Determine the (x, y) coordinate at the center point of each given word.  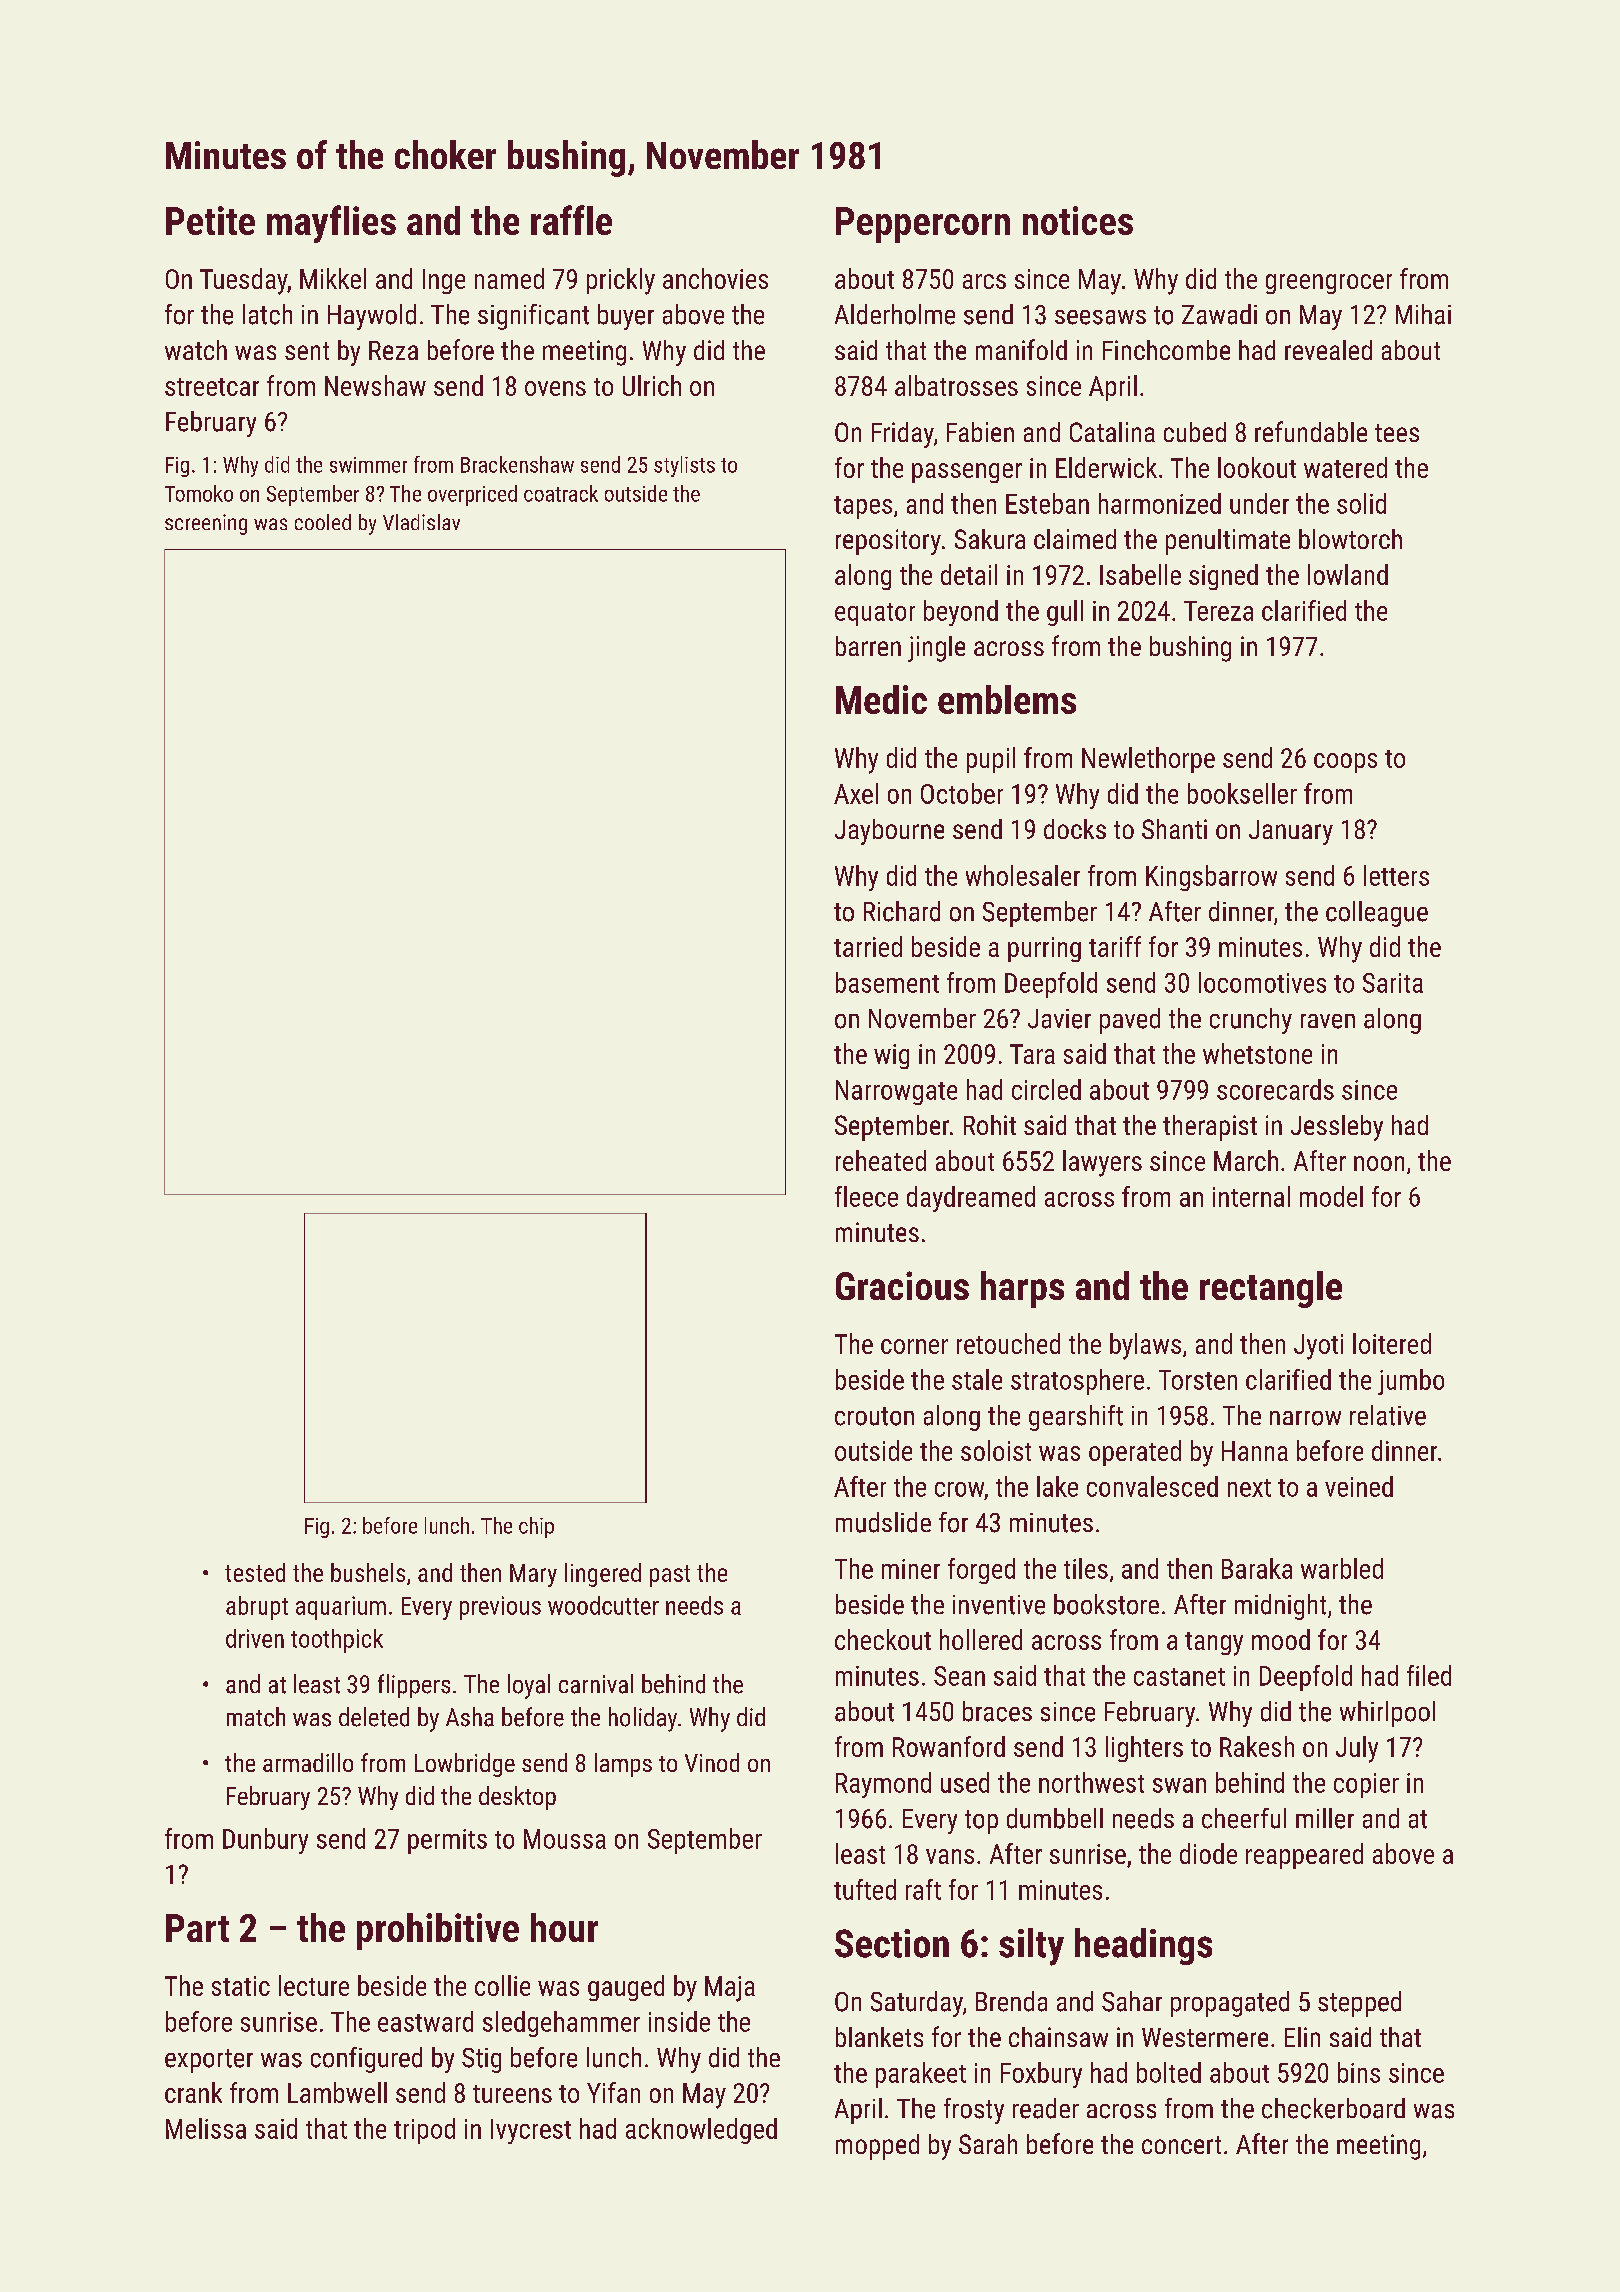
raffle (571, 220)
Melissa (206, 2128)
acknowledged (701, 2131)
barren (868, 646)
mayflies (331, 224)
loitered (1392, 1343)
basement (887, 982)
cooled (323, 522)
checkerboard (1333, 2108)
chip (536, 1527)
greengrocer (1329, 284)
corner (914, 1346)
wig (891, 1056)
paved (1130, 1021)
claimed (1075, 539)
